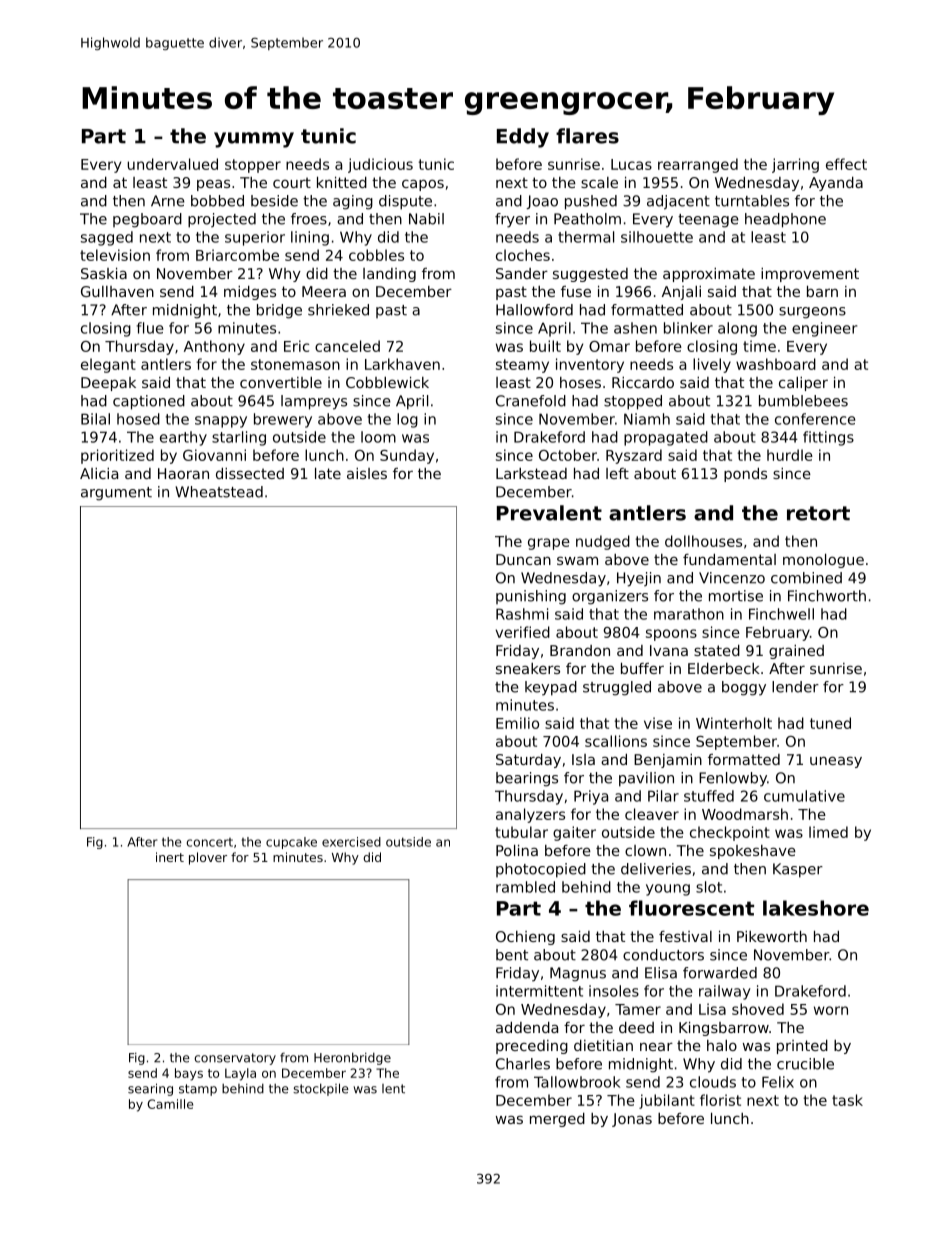 This document has height=1233, width=952. Describe the element at coordinates (198, 1090) in the document. I see `stamp` at that location.
